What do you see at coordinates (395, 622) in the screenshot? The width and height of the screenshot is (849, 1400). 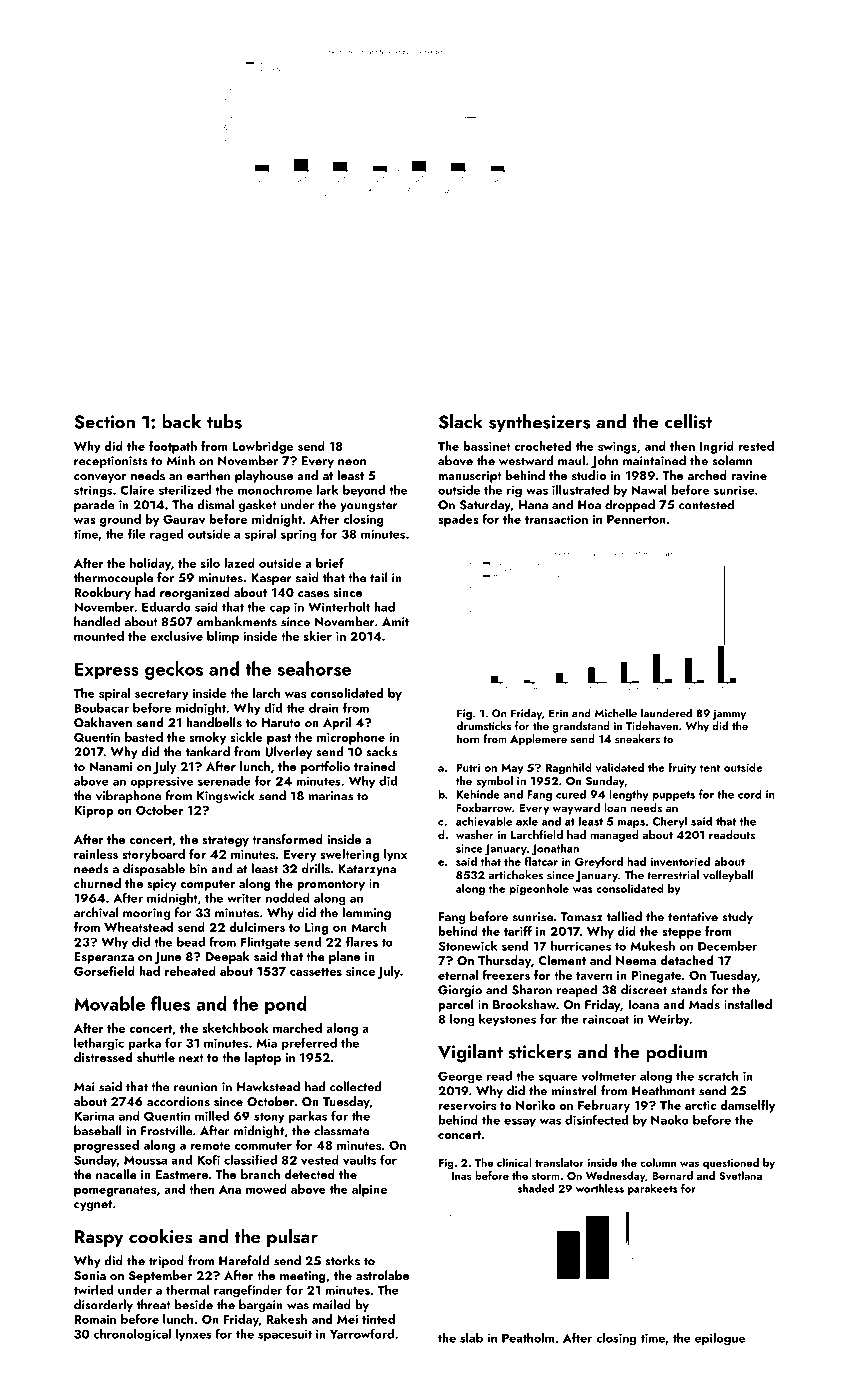 I see `Amit` at bounding box center [395, 622].
